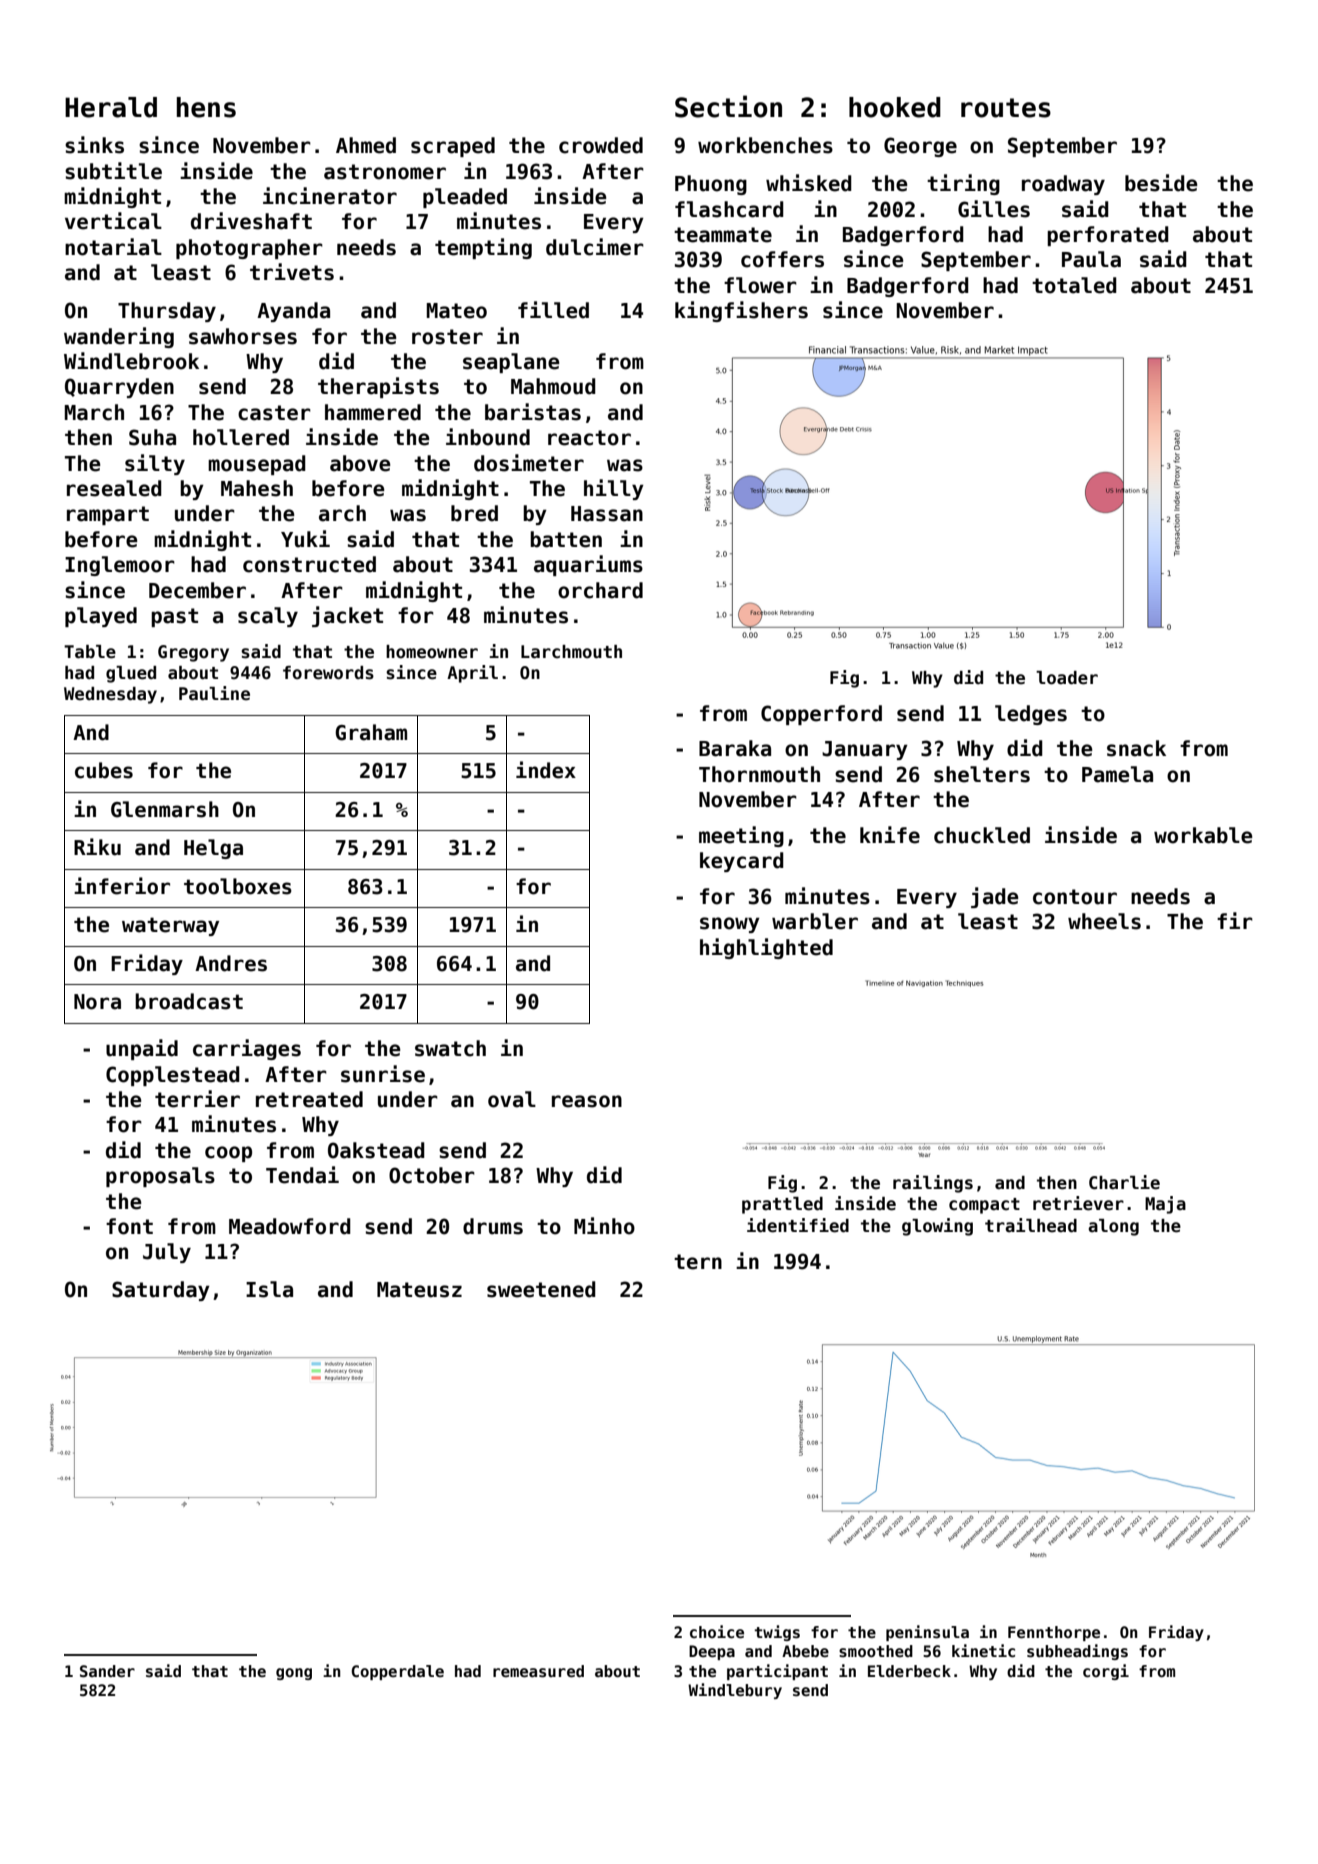 The image size is (1318, 1864). What do you see at coordinates (160, 1177) in the screenshot?
I see `proposals` at bounding box center [160, 1177].
